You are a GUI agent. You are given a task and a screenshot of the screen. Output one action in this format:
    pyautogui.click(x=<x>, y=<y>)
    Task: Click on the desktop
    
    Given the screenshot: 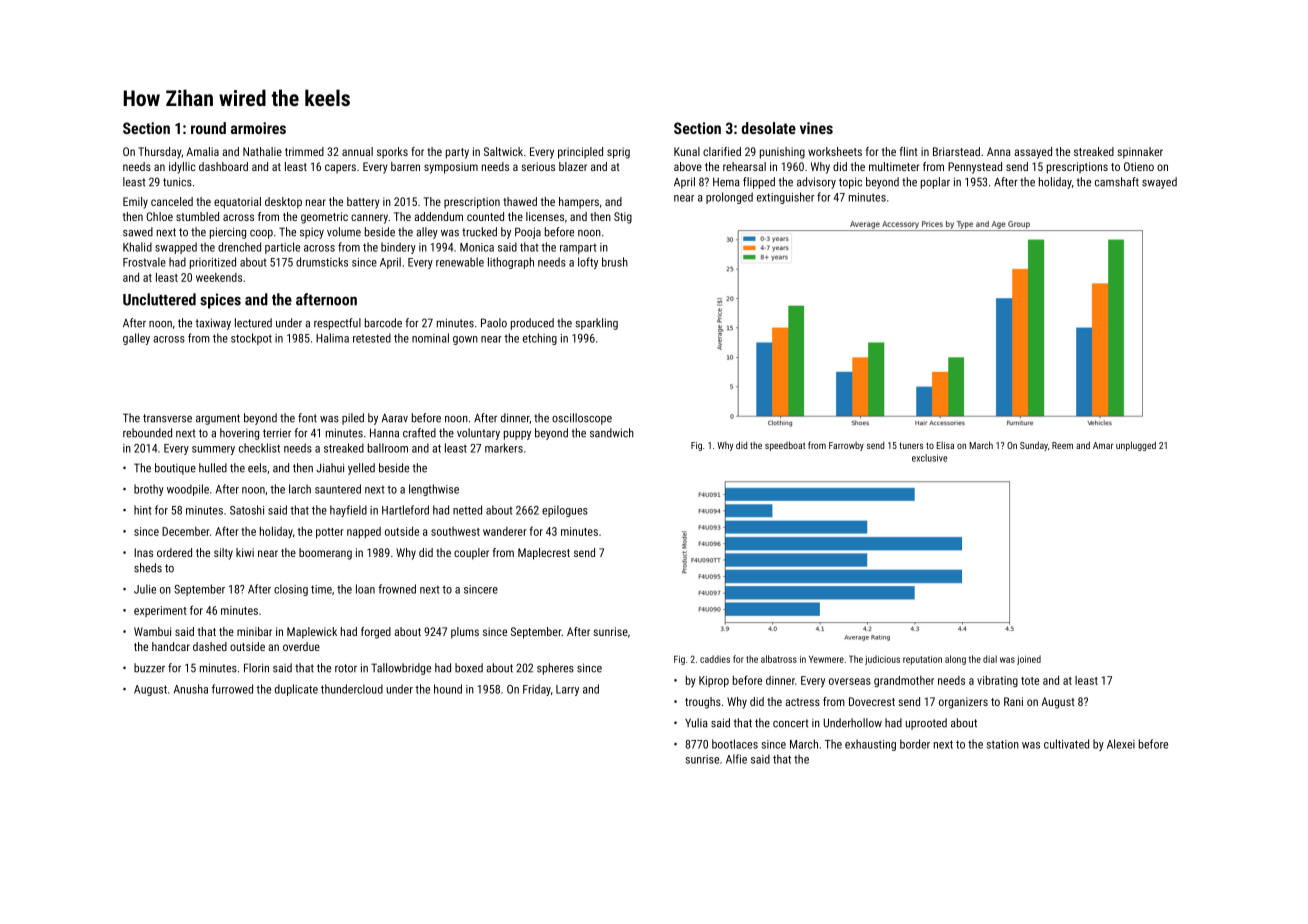 What is the action you would take?
    pyautogui.click(x=283, y=203)
